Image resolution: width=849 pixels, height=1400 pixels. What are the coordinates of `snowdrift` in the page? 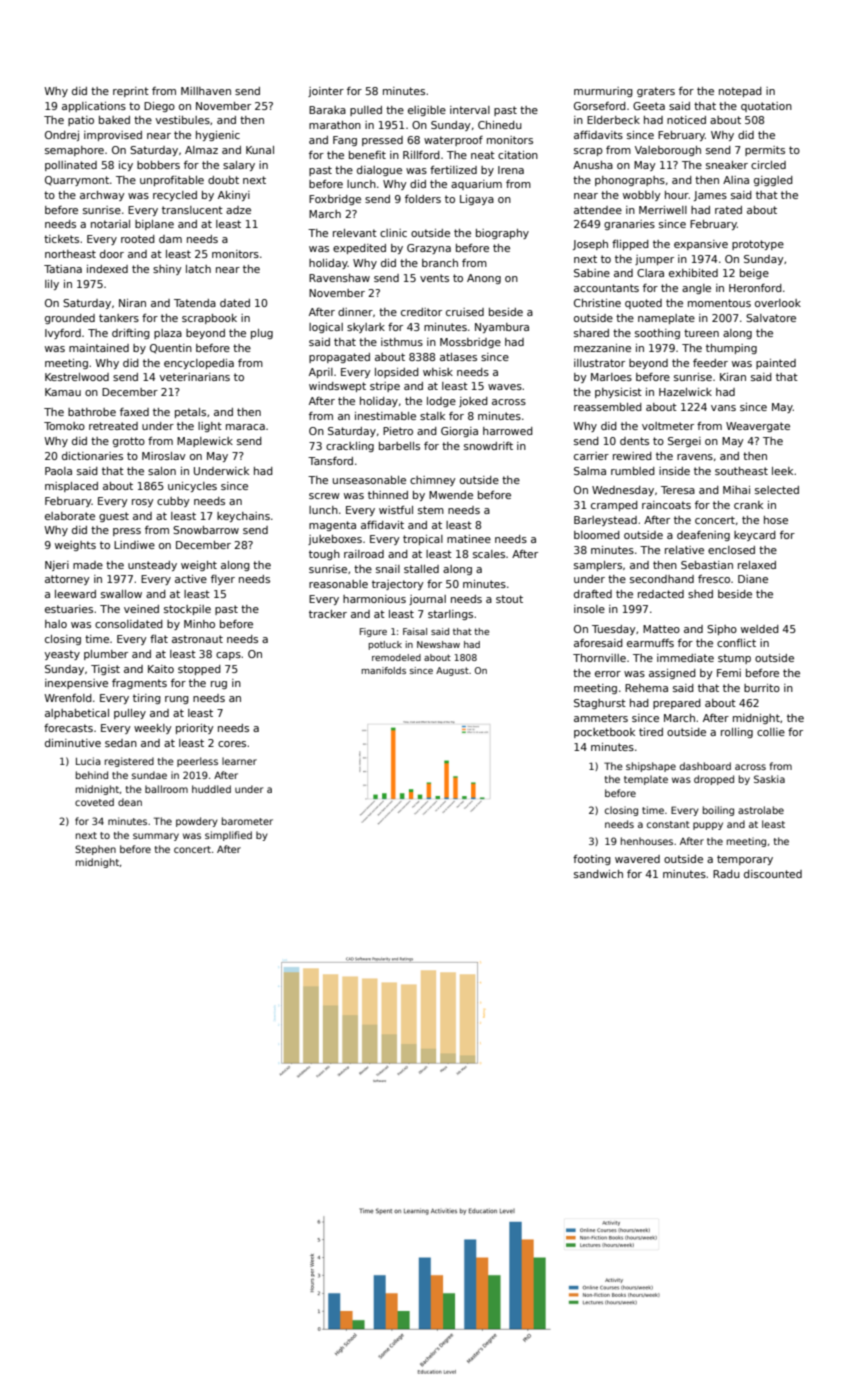 It's located at (488, 446).
